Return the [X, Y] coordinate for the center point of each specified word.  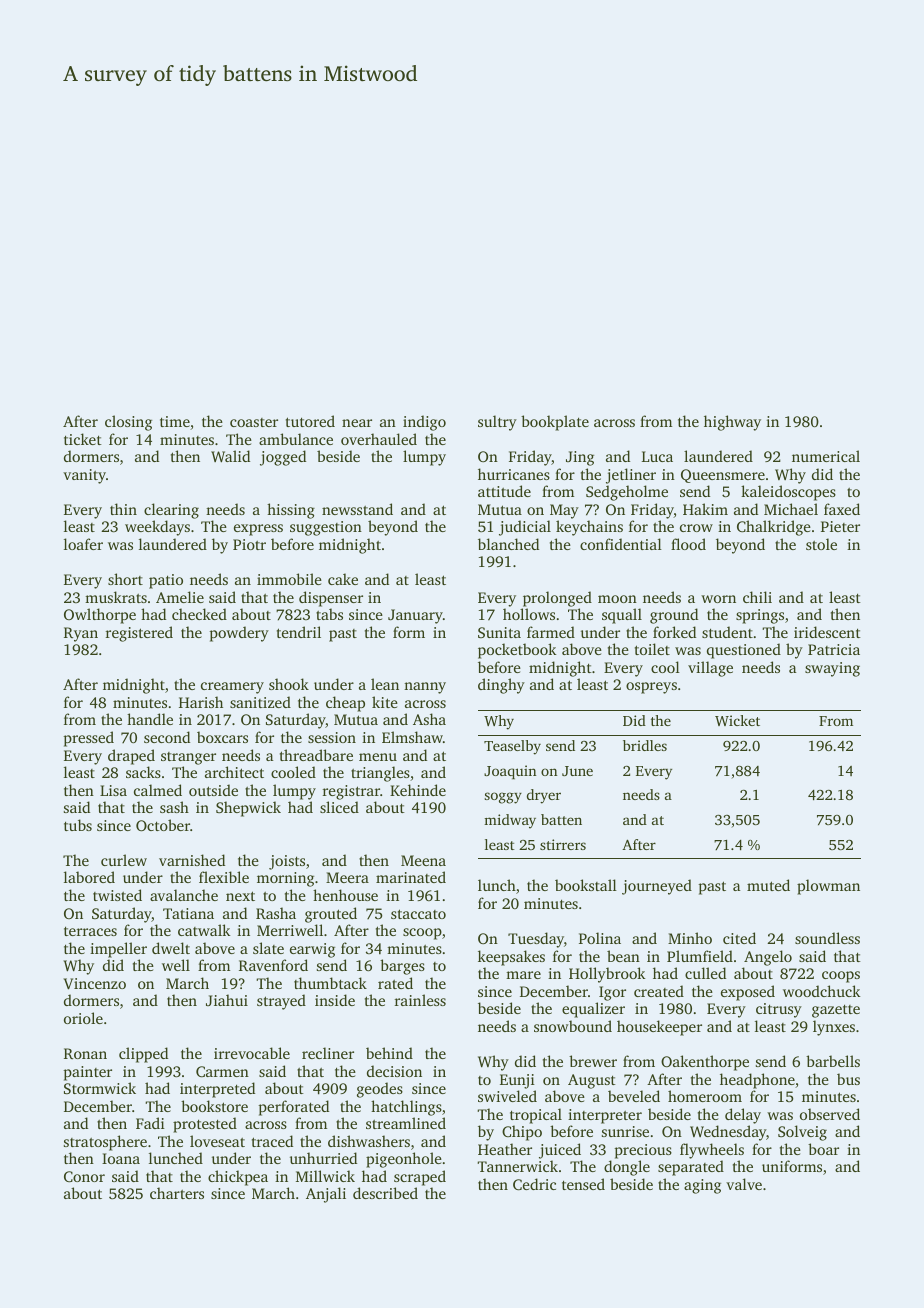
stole [821, 544]
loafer [83, 544]
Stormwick [100, 1088]
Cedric [534, 1184]
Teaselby [512, 747]
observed [830, 1114]
